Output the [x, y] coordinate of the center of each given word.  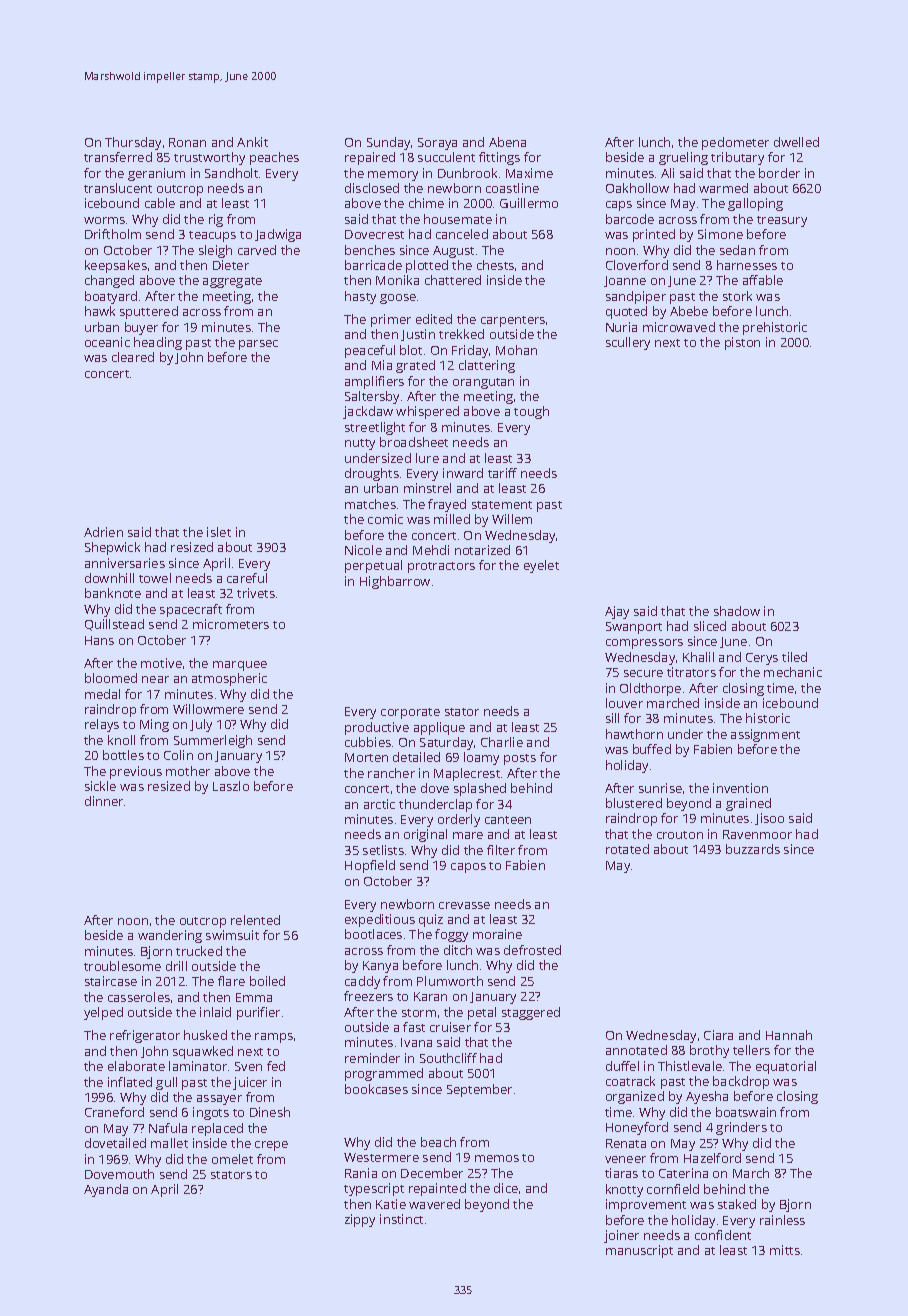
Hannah [789, 1035]
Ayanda [106, 1190]
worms [104, 220]
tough [531, 412]
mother [188, 771]
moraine [497, 934]
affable [763, 280]
